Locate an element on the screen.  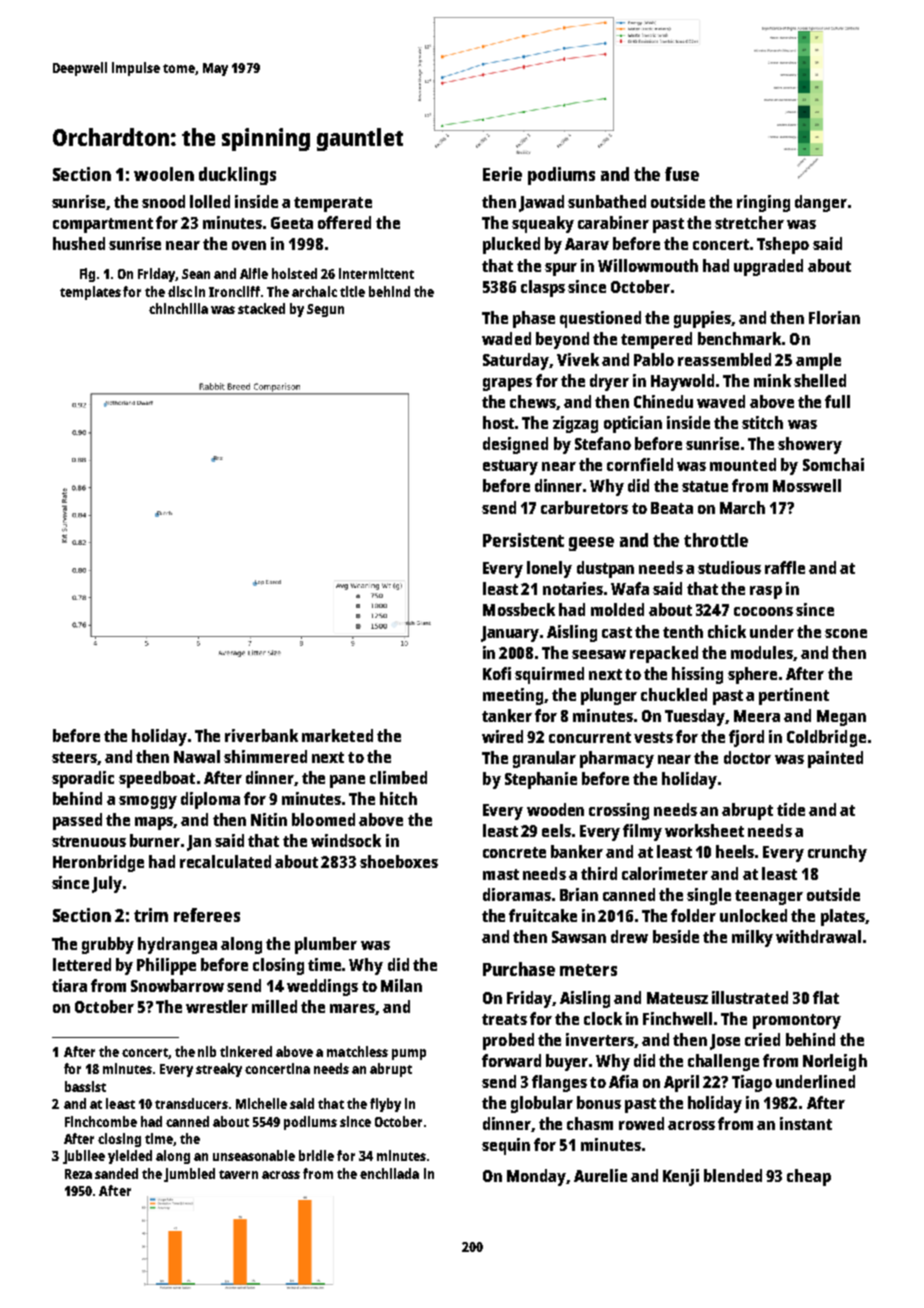
ducklings is located at coordinates (237, 176).
